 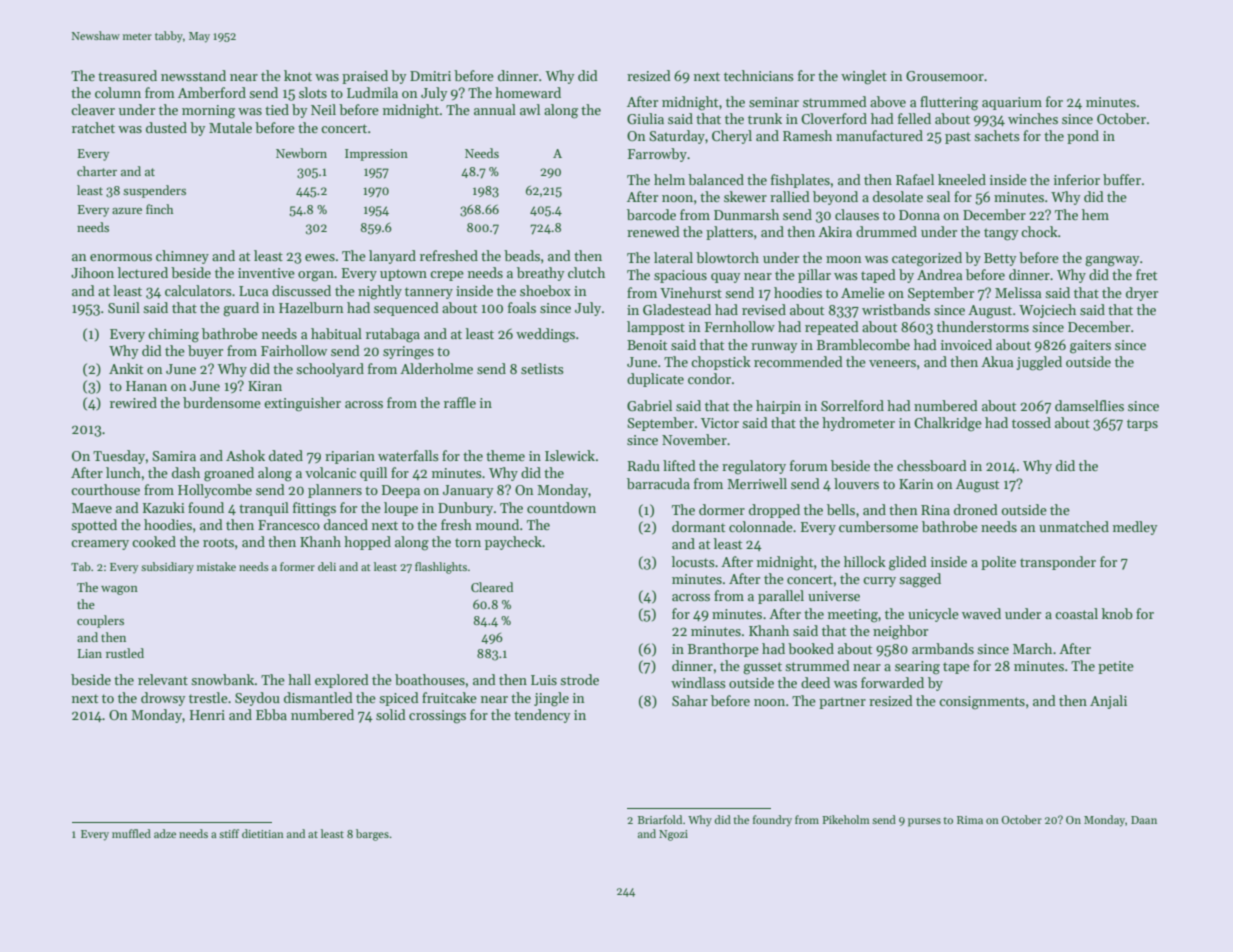 I want to click on treasured, so click(x=127, y=75).
